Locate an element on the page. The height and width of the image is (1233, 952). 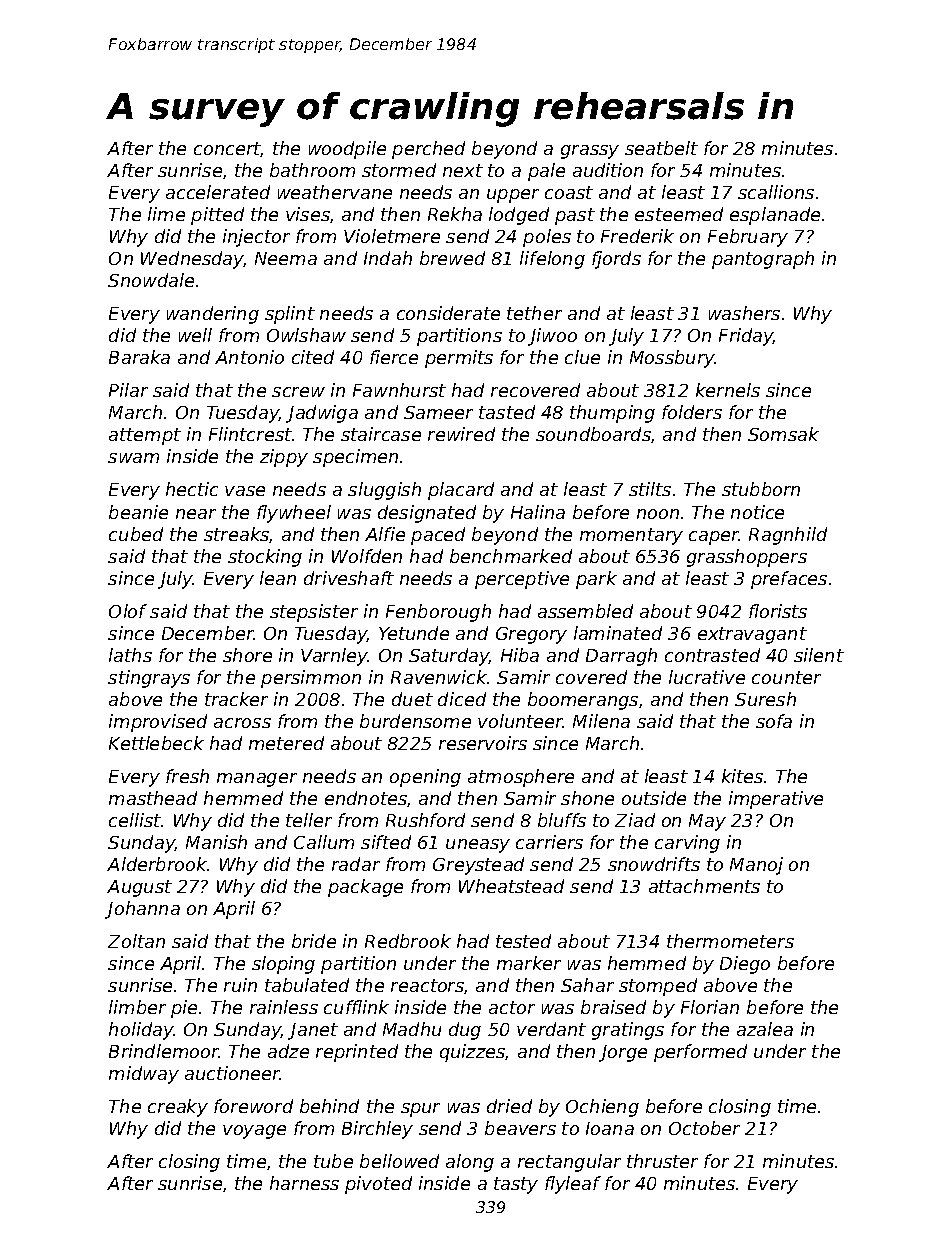
pale is located at coordinates (546, 172).
